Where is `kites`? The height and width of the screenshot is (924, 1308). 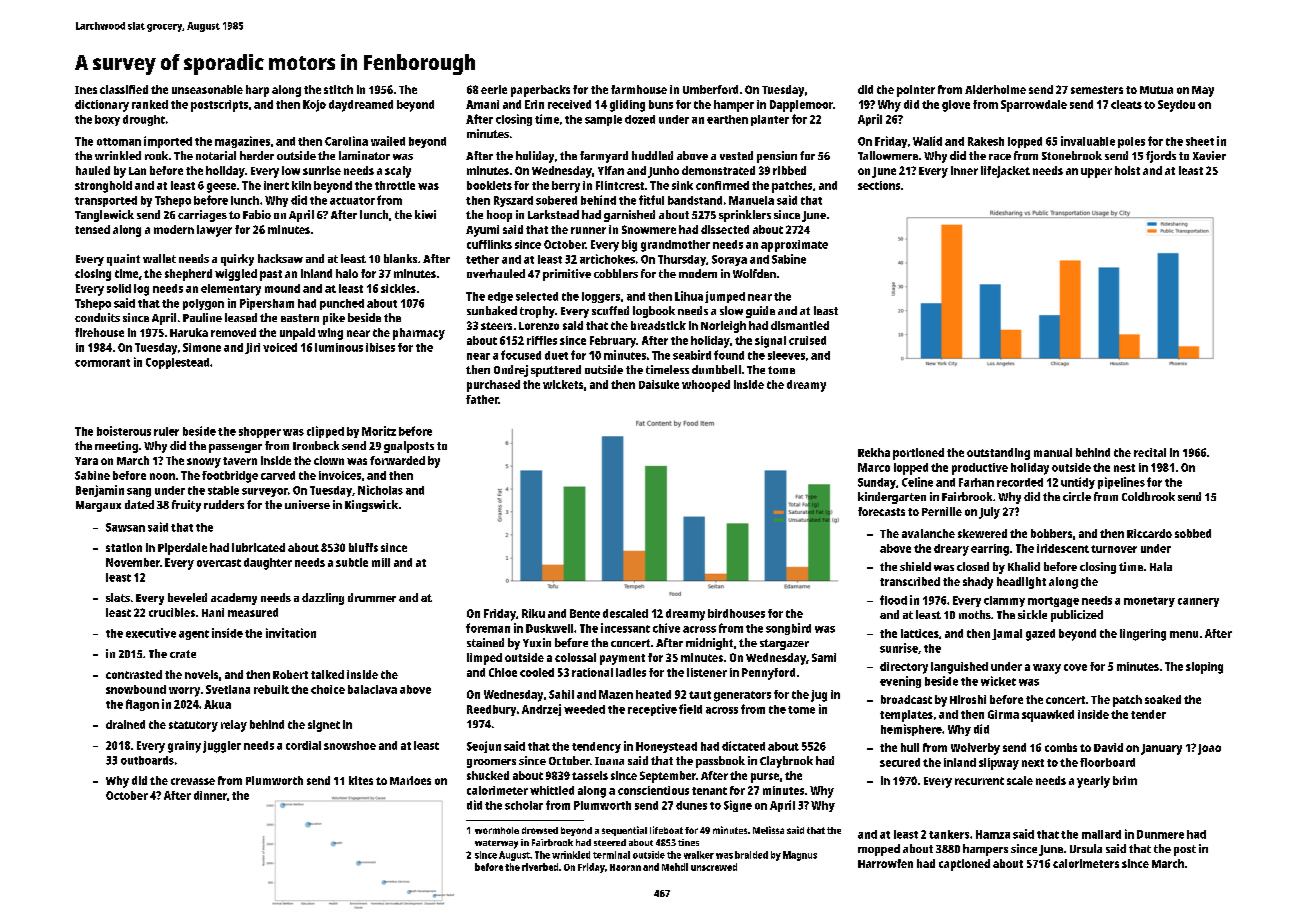
kites is located at coordinates (361, 780).
